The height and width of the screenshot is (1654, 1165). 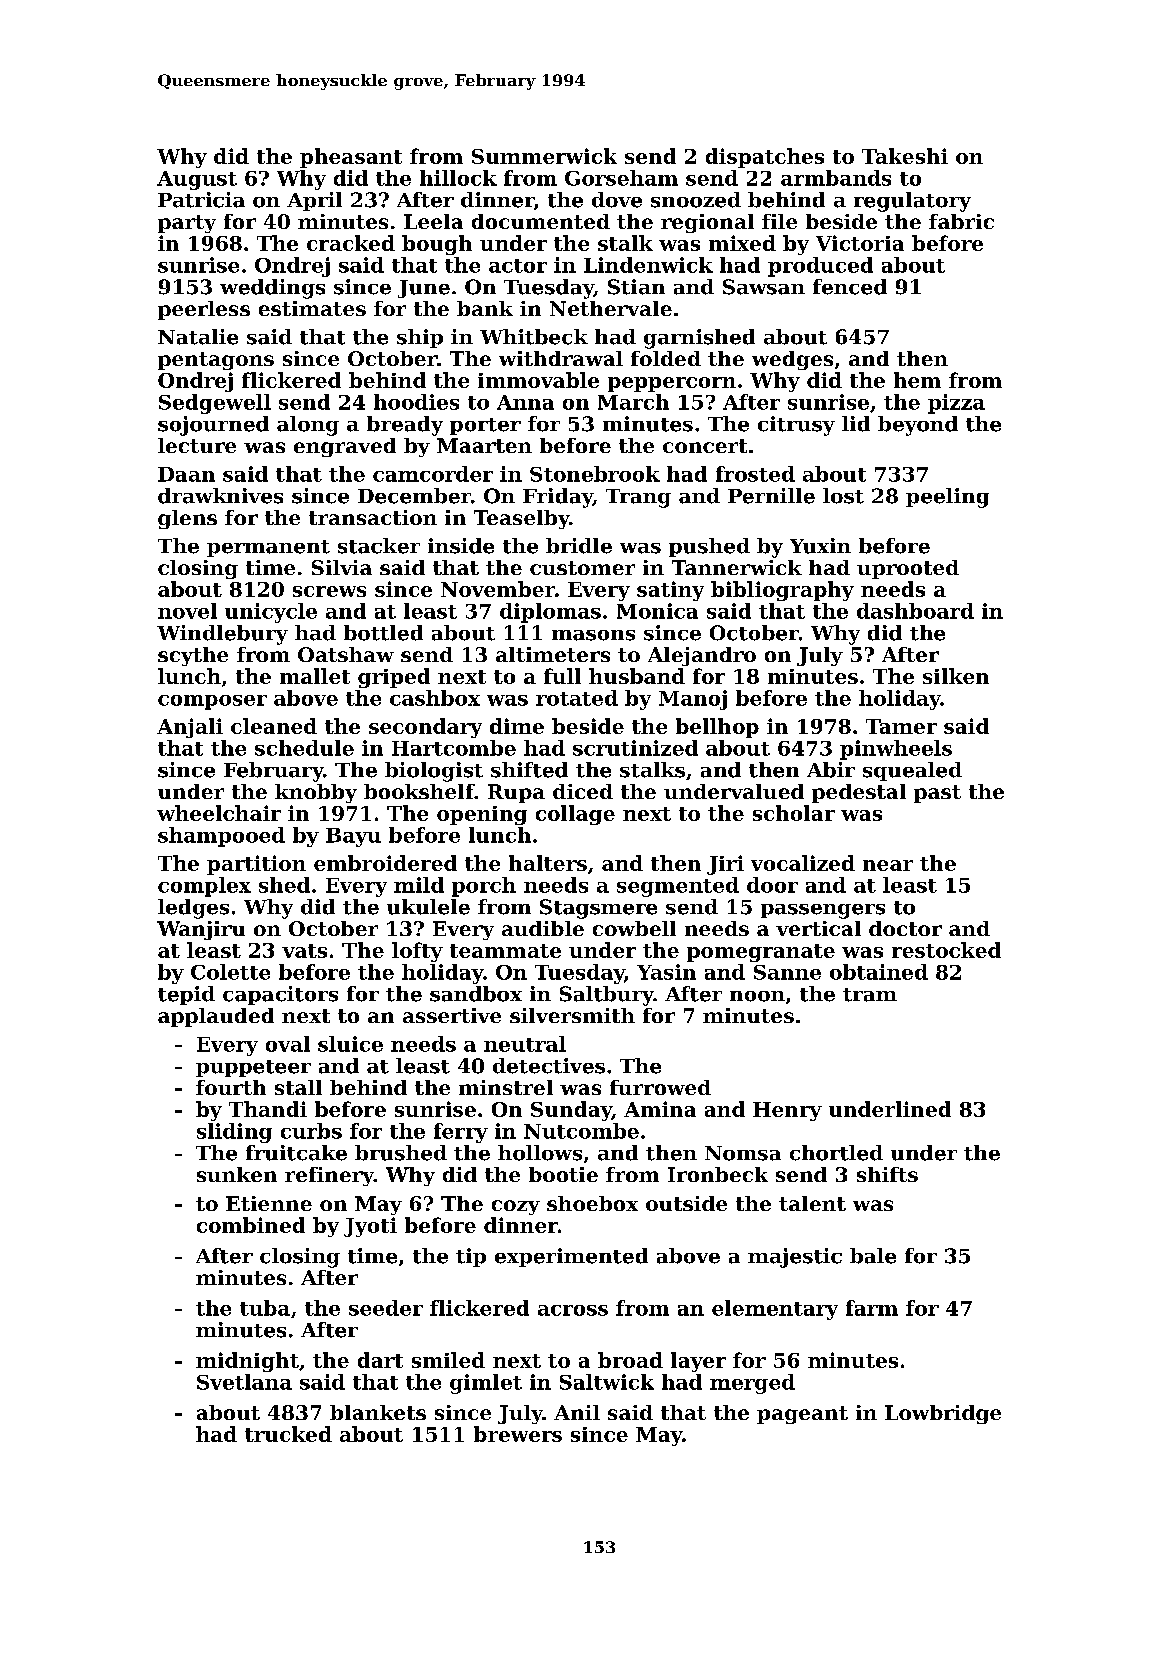 What do you see at coordinates (879, 972) in the screenshot?
I see `obtained` at bounding box center [879, 972].
